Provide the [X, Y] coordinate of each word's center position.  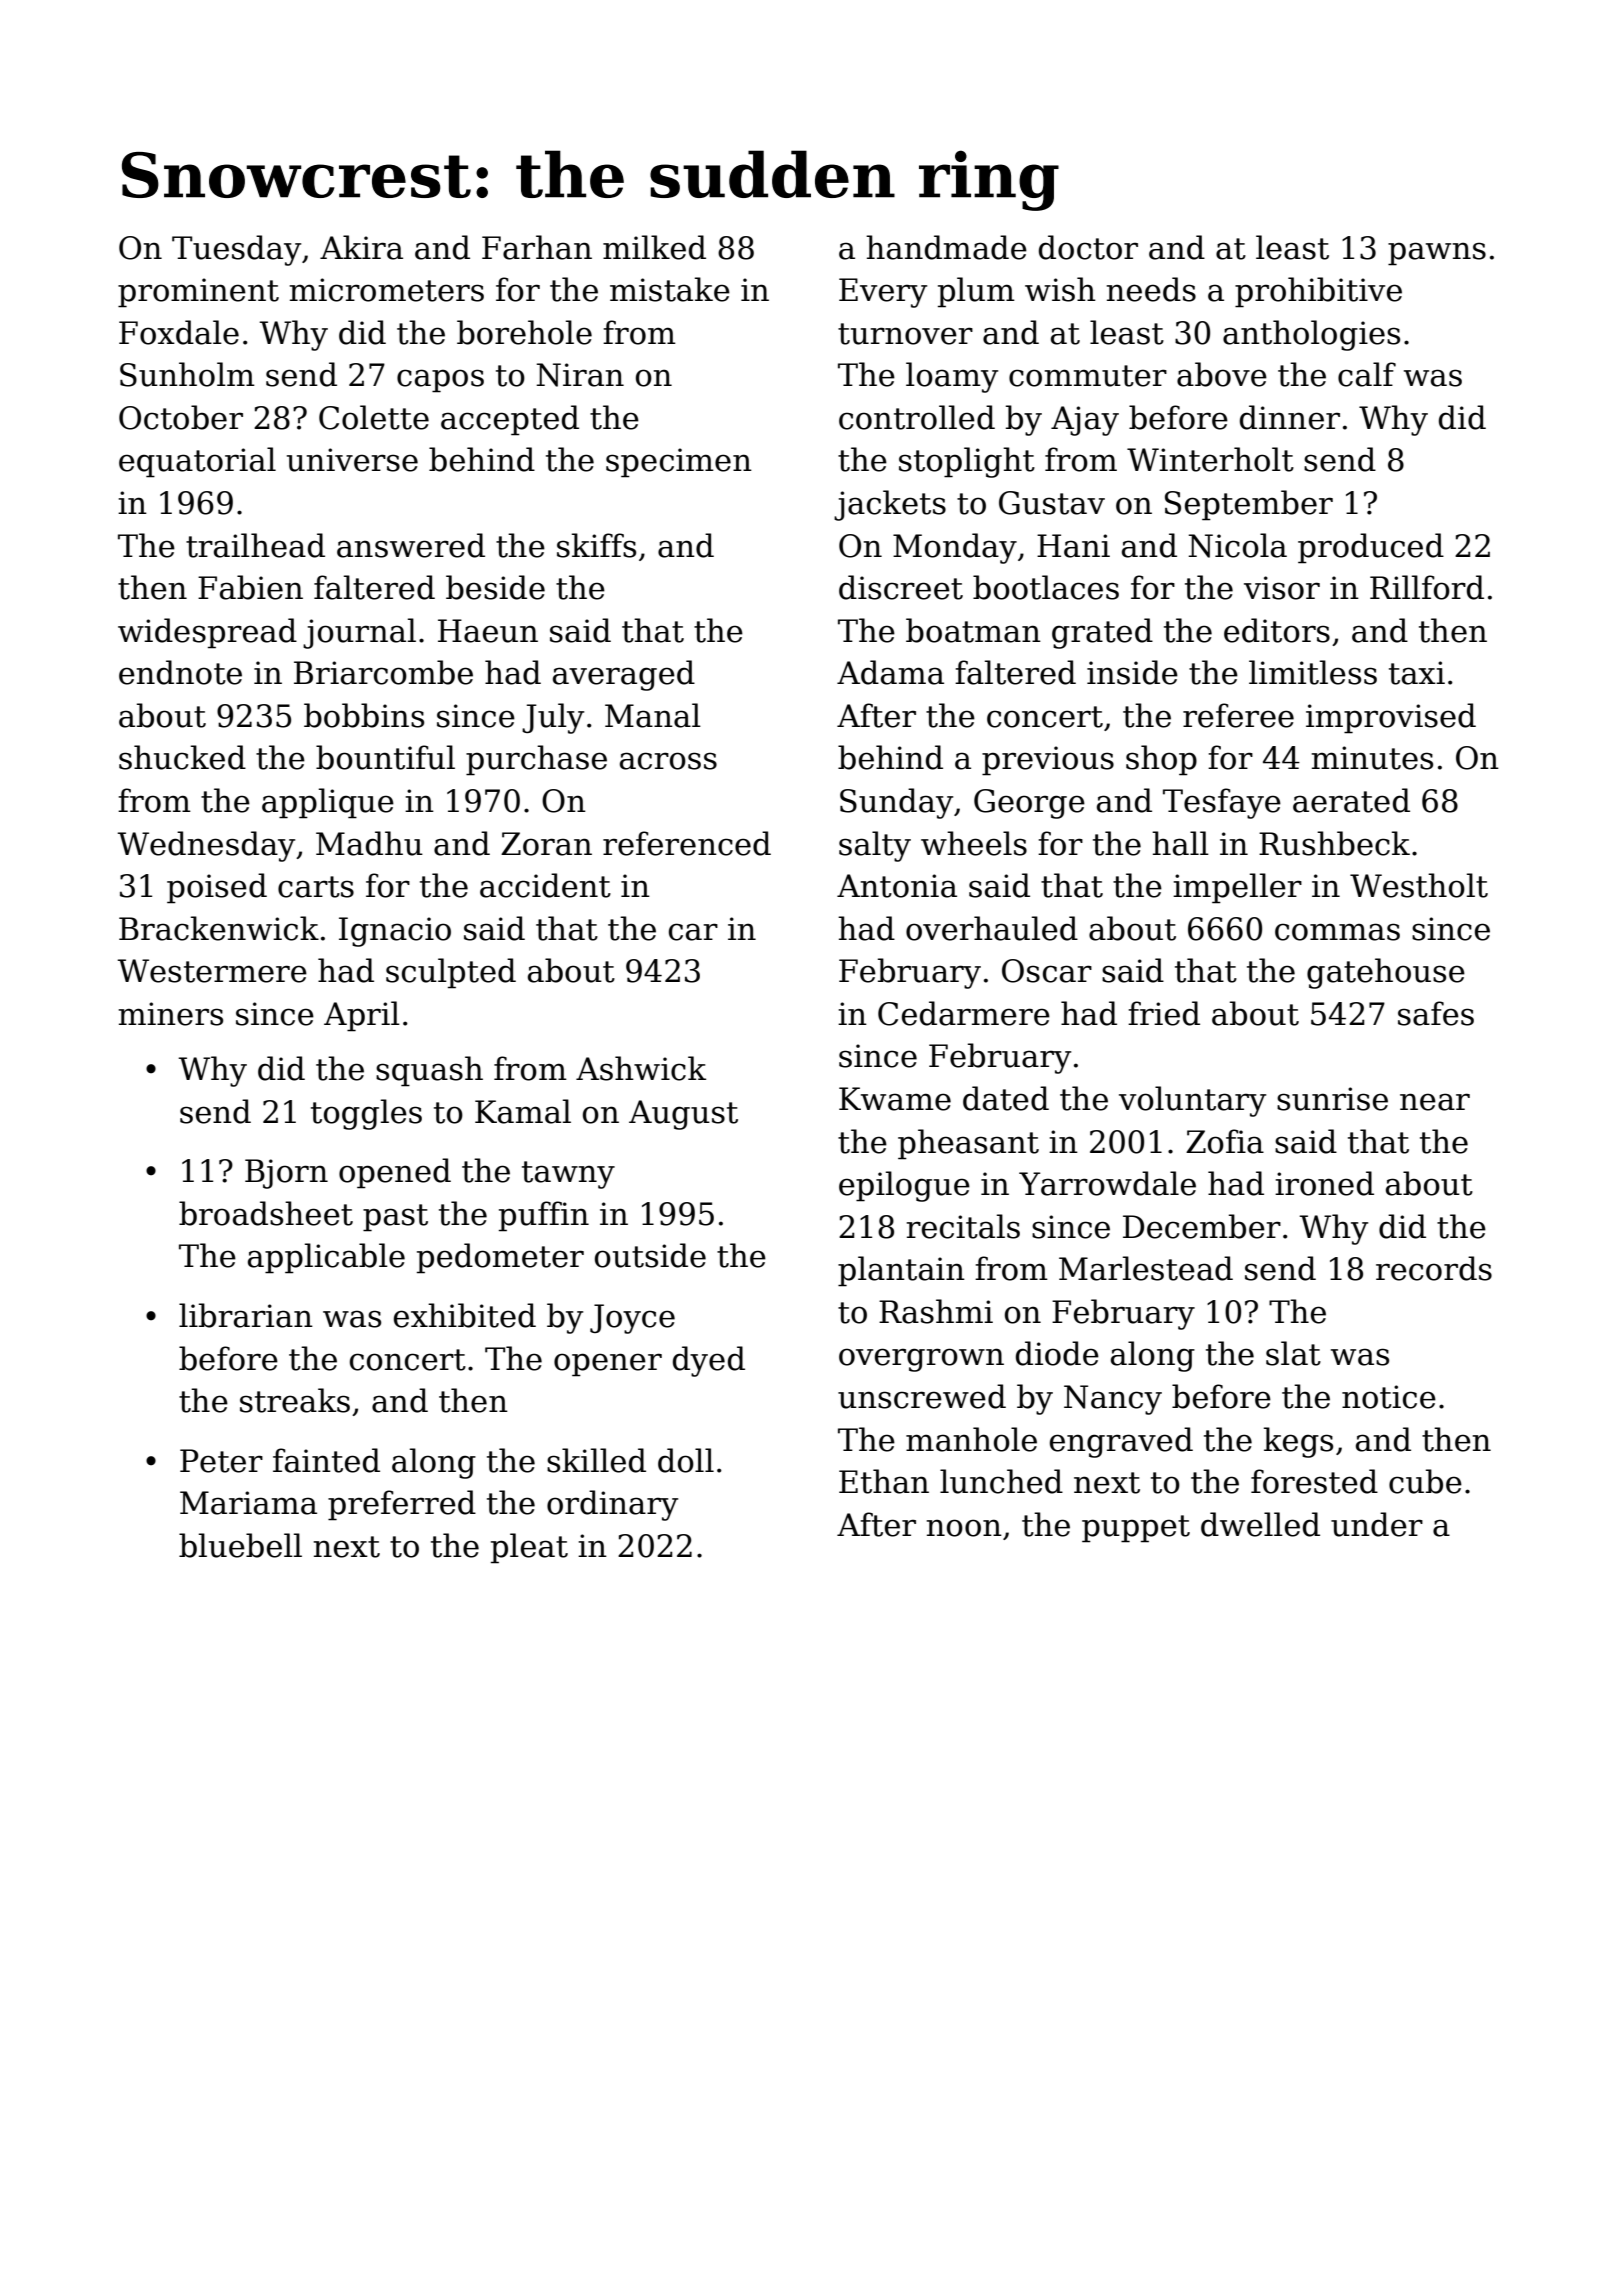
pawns [1437, 254]
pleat [529, 1548]
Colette [374, 417]
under [1377, 1524]
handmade [946, 247]
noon [964, 1528]
